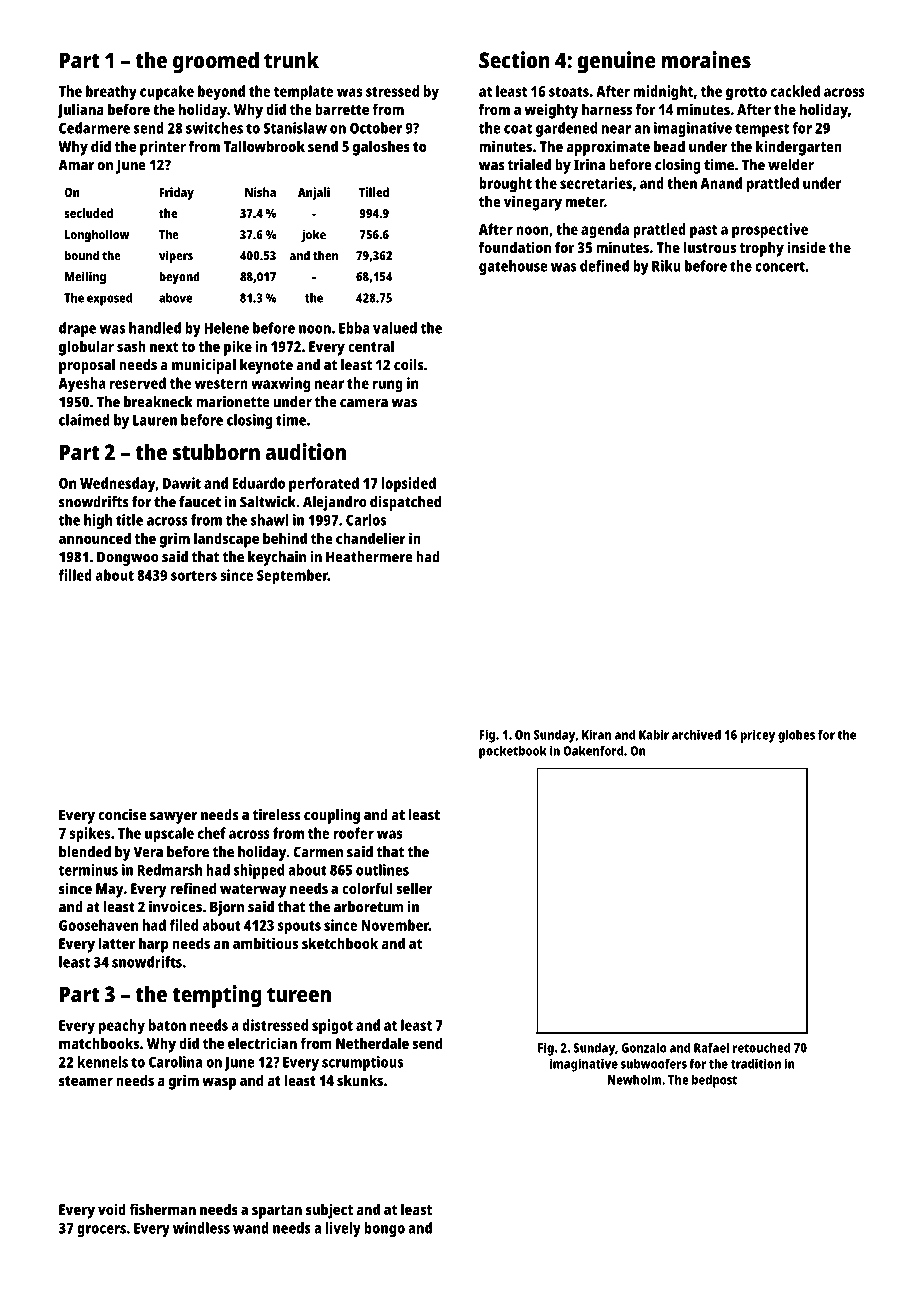 The image size is (924, 1314). What do you see at coordinates (414, 888) in the page?
I see `seller` at bounding box center [414, 888].
